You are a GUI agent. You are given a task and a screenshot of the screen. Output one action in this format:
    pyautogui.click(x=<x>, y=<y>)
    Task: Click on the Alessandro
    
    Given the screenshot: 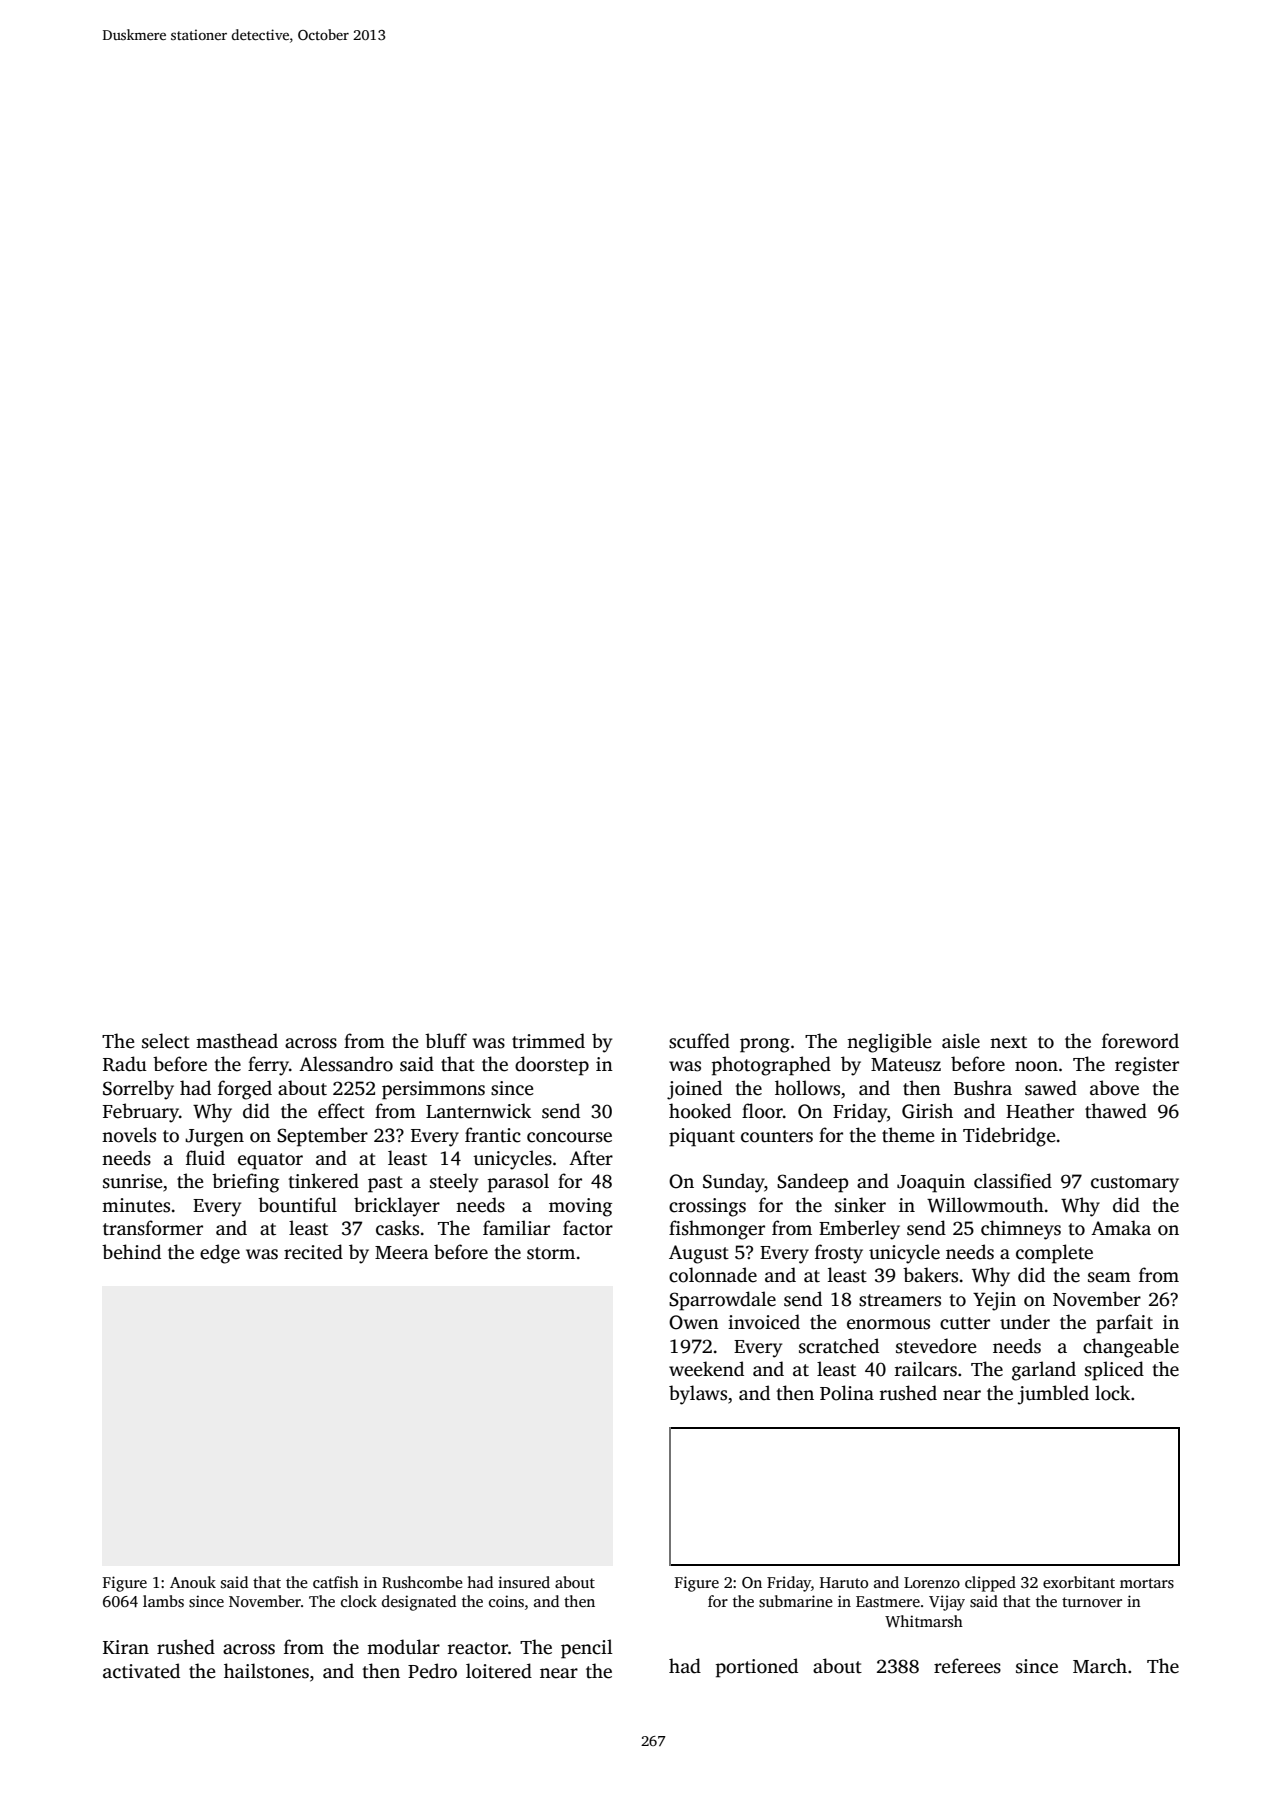 What is the action you would take?
    pyautogui.click(x=346, y=1064)
